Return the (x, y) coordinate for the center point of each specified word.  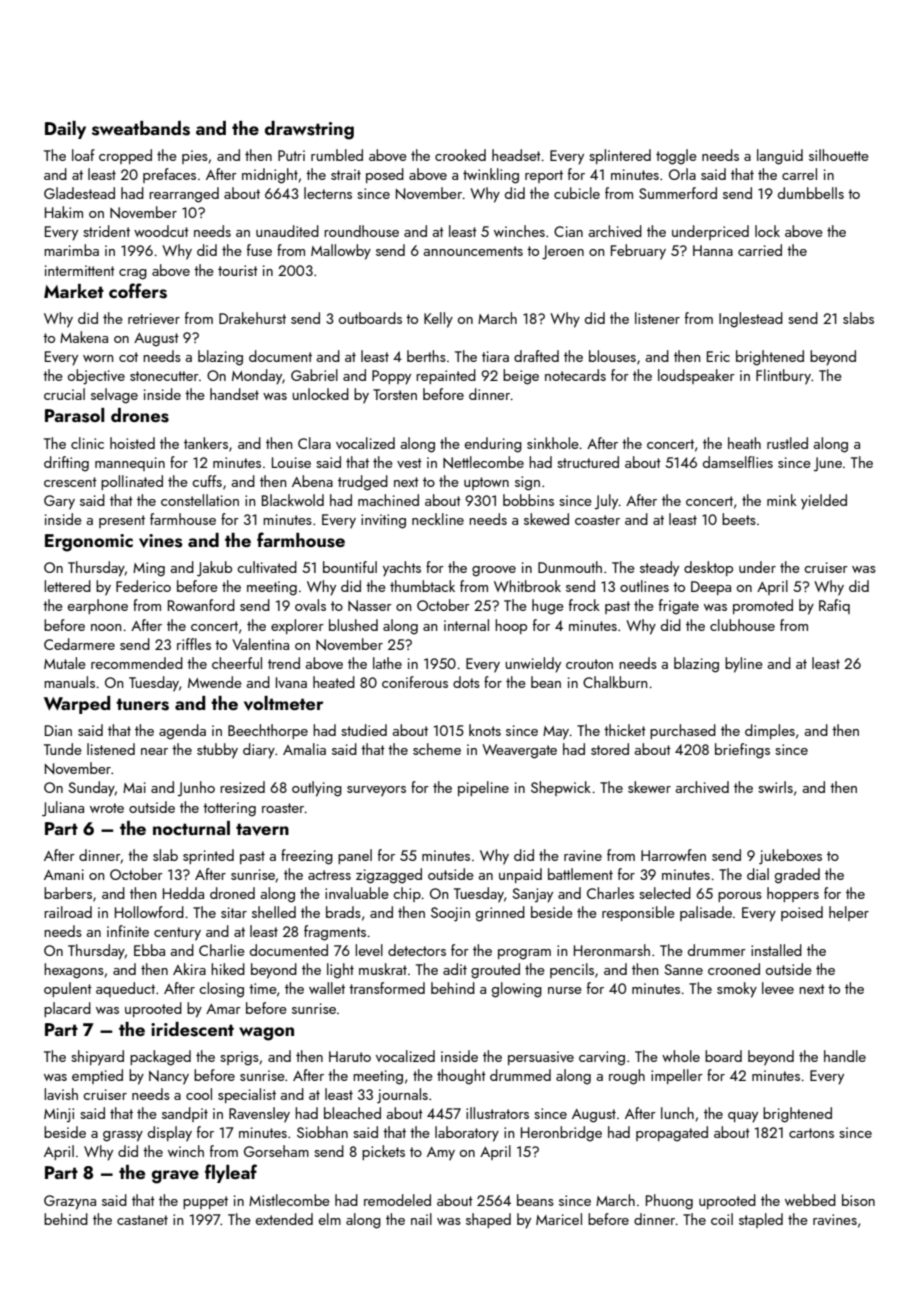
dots (466, 682)
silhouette (839, 155)
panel (355, 856)
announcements (473, 251)
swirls (775, 787)
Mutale (65, 663)
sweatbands (141, 128)
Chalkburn (615, 682)
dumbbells (811, 193)
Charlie (222, 950)
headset (516, 155)
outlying (317, 789)
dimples (770, 731)
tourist (238, 270)
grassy (123, 1136)
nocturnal (191, 828)
